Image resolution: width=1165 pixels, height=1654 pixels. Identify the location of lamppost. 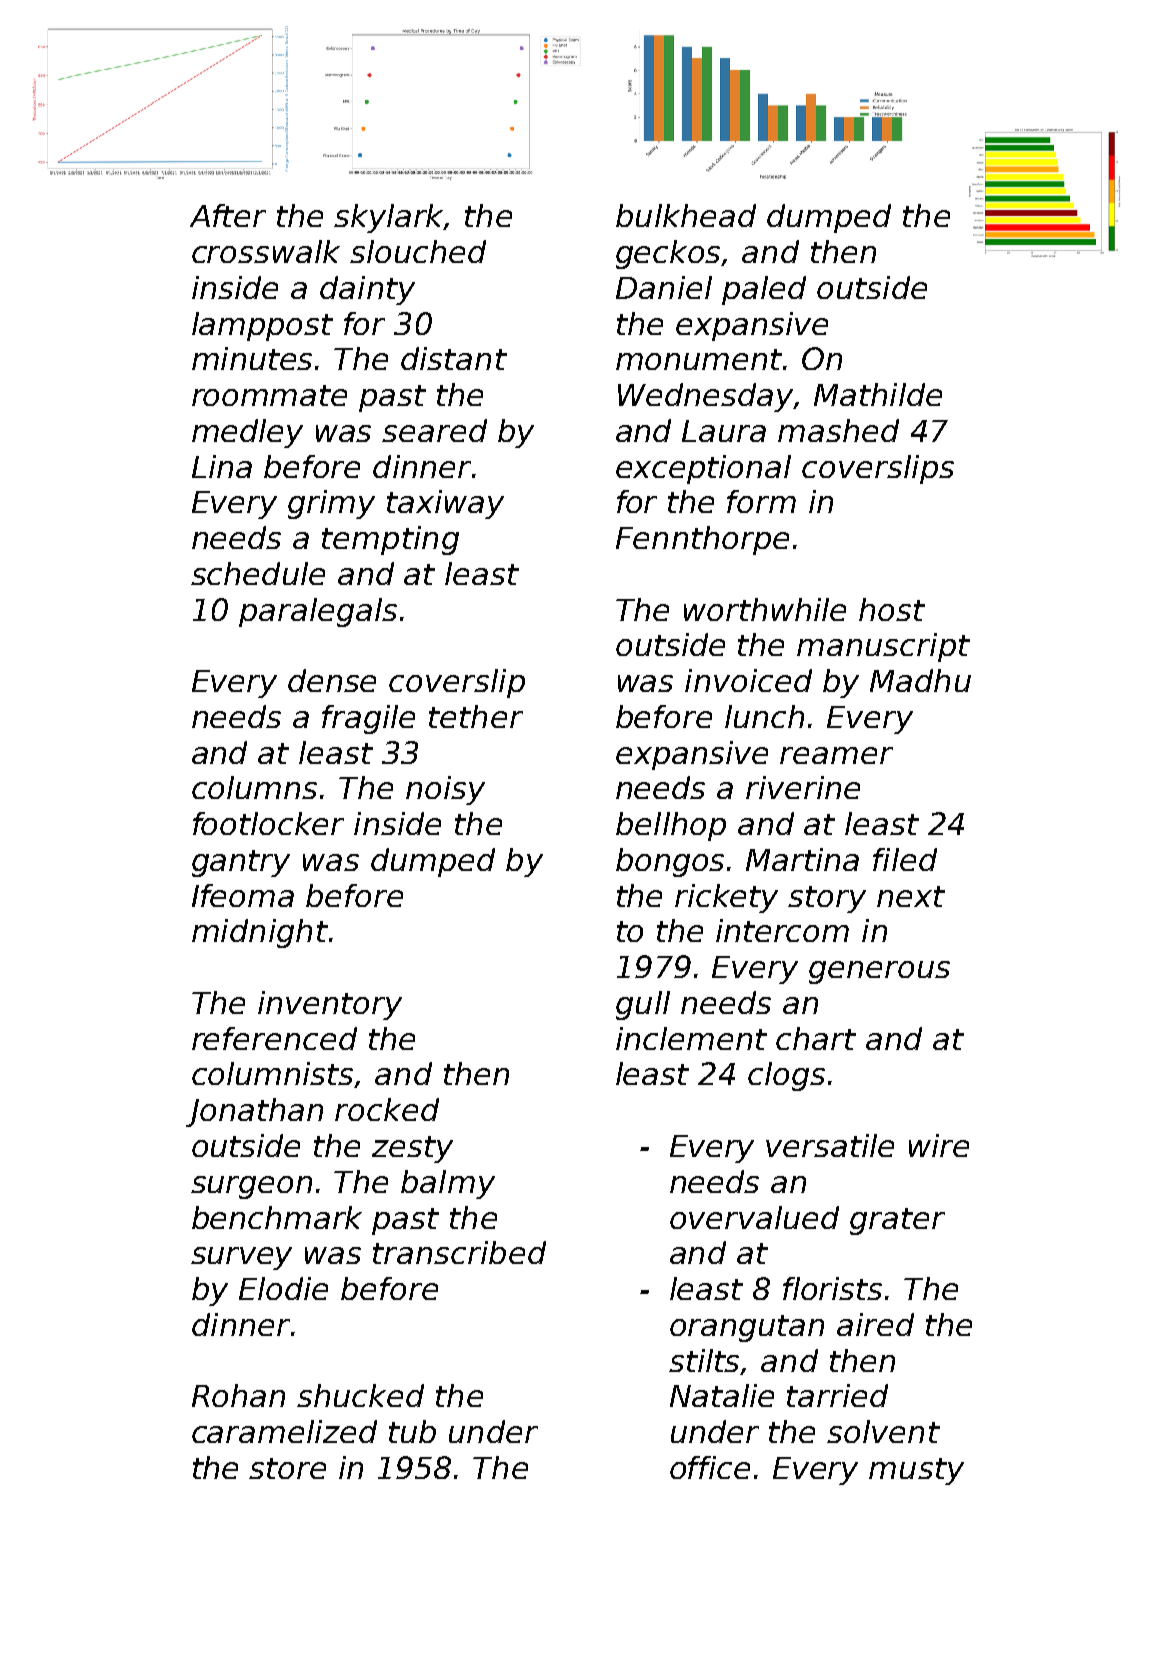
(262, 326).
